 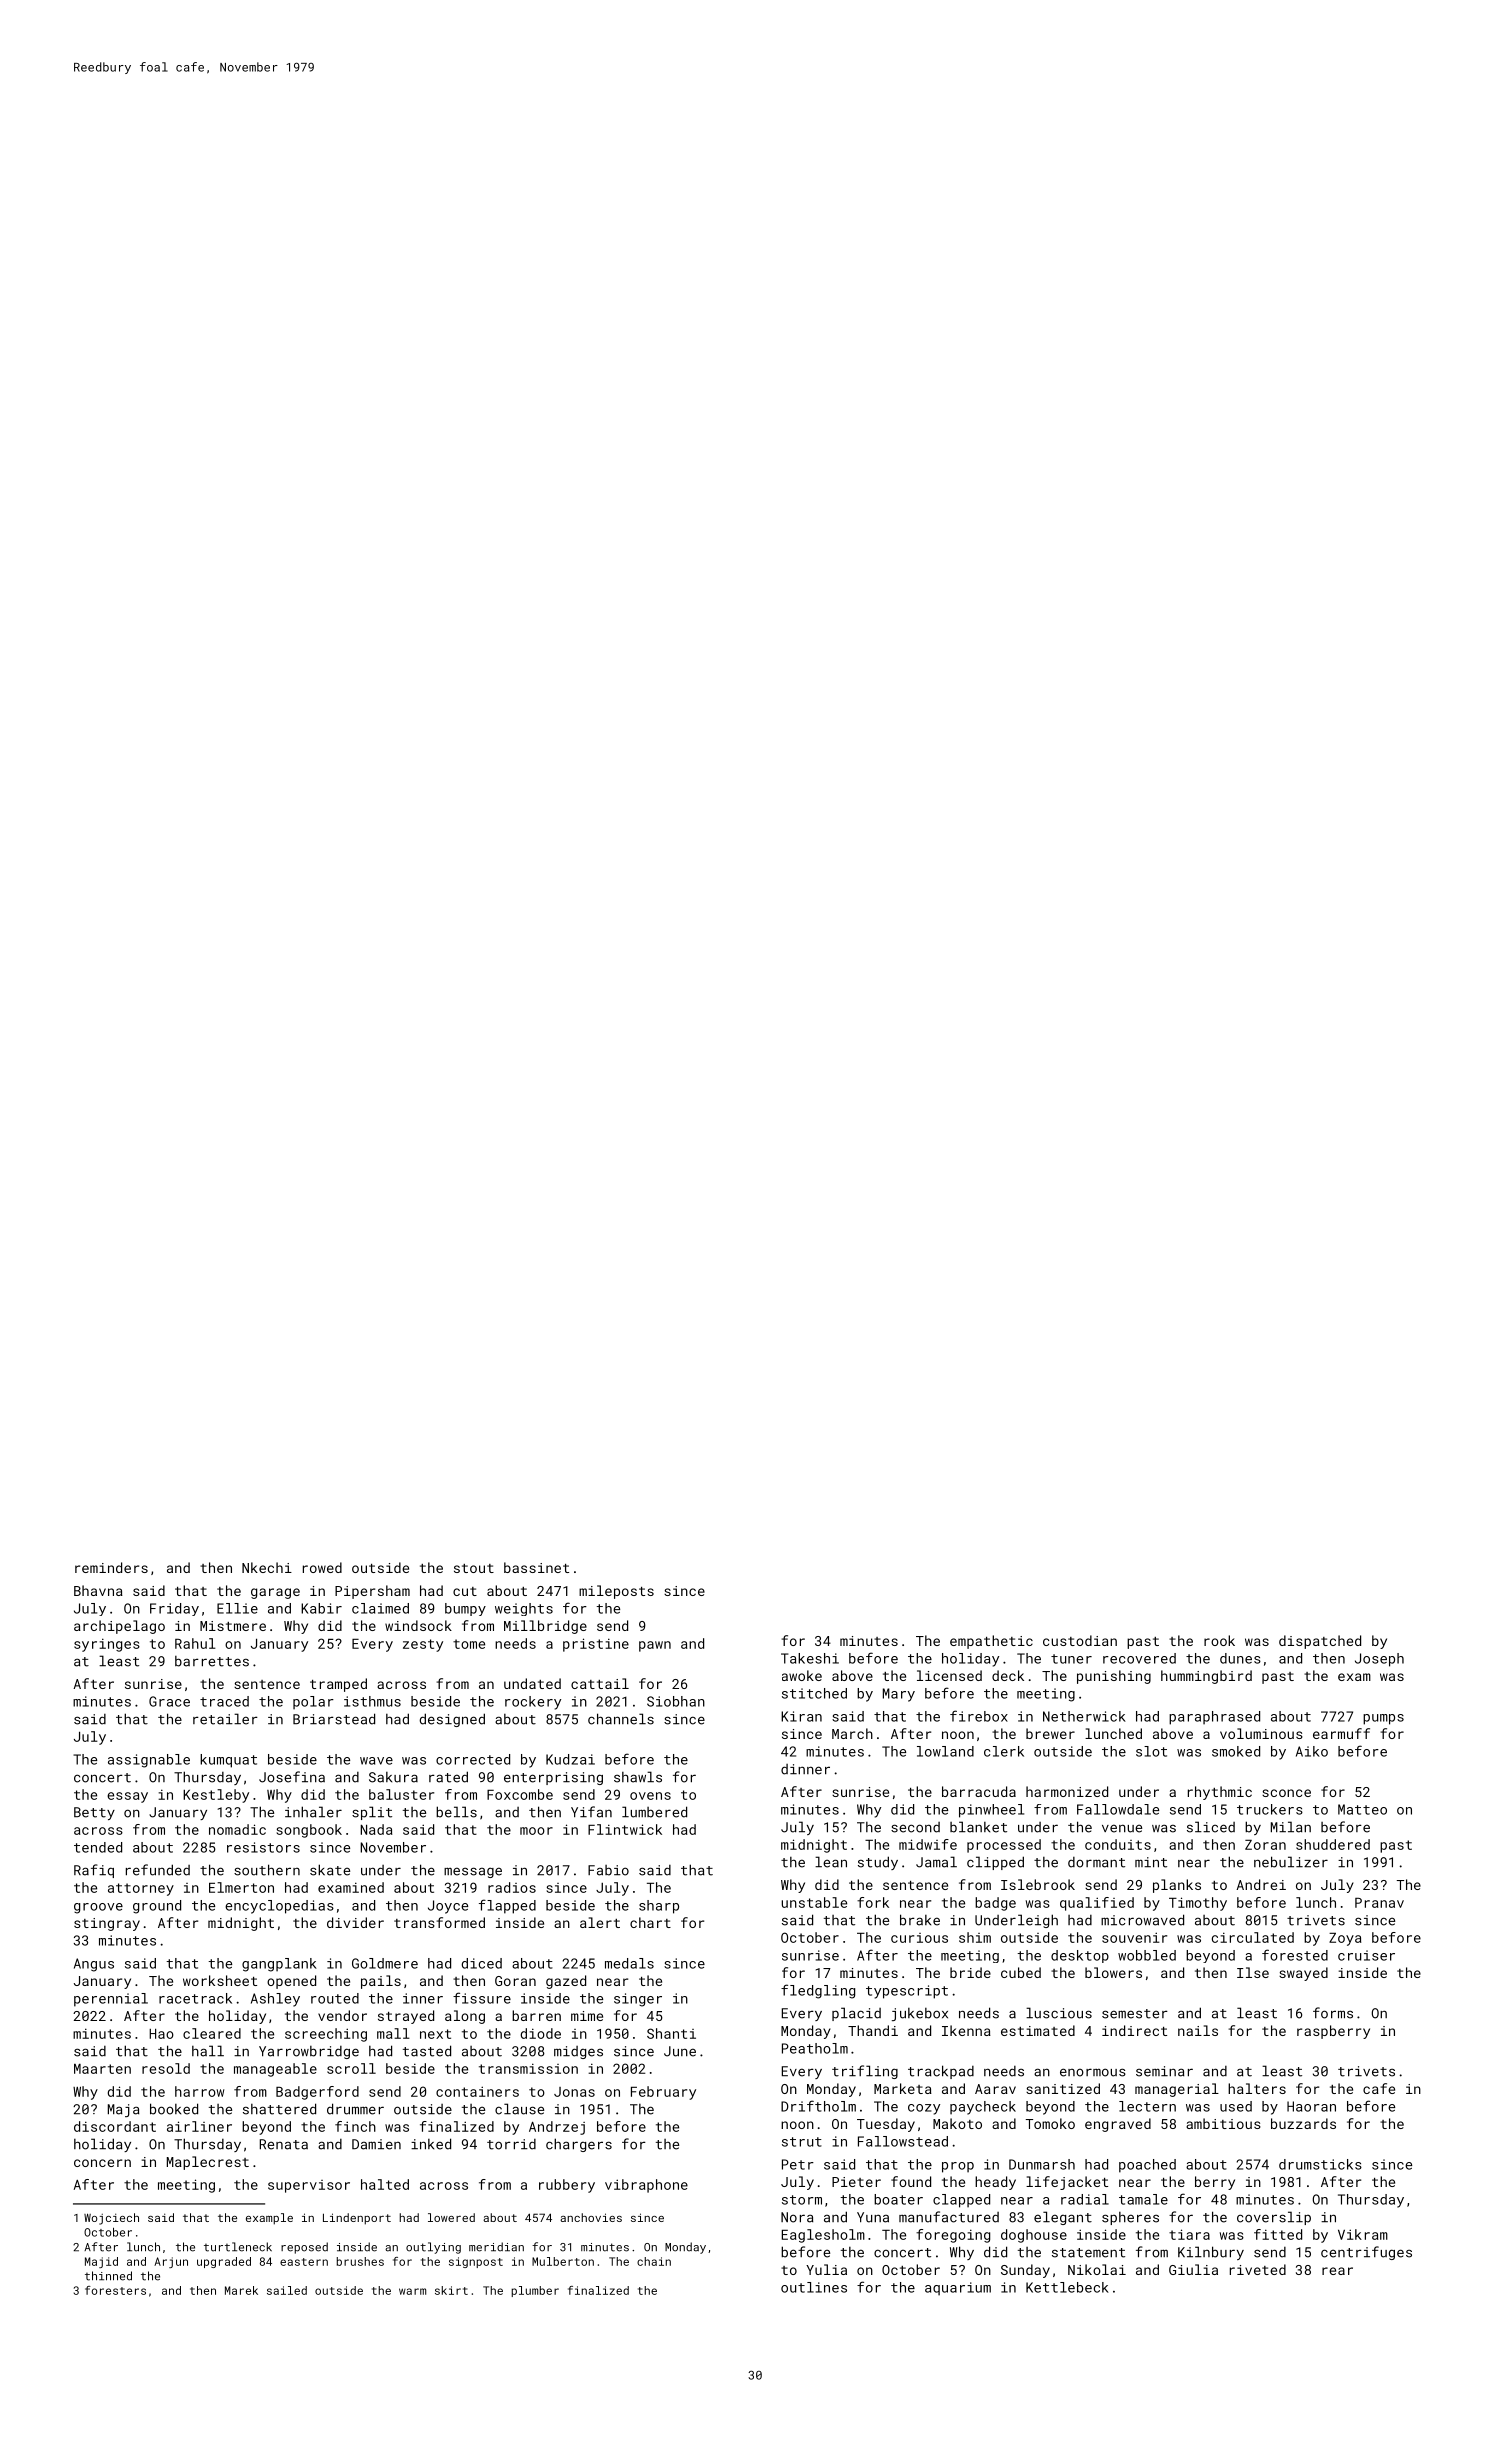 What do you see at coordinates (865, 2072) in the image?
I see `trifling` at bounding box center [865, 2072].
